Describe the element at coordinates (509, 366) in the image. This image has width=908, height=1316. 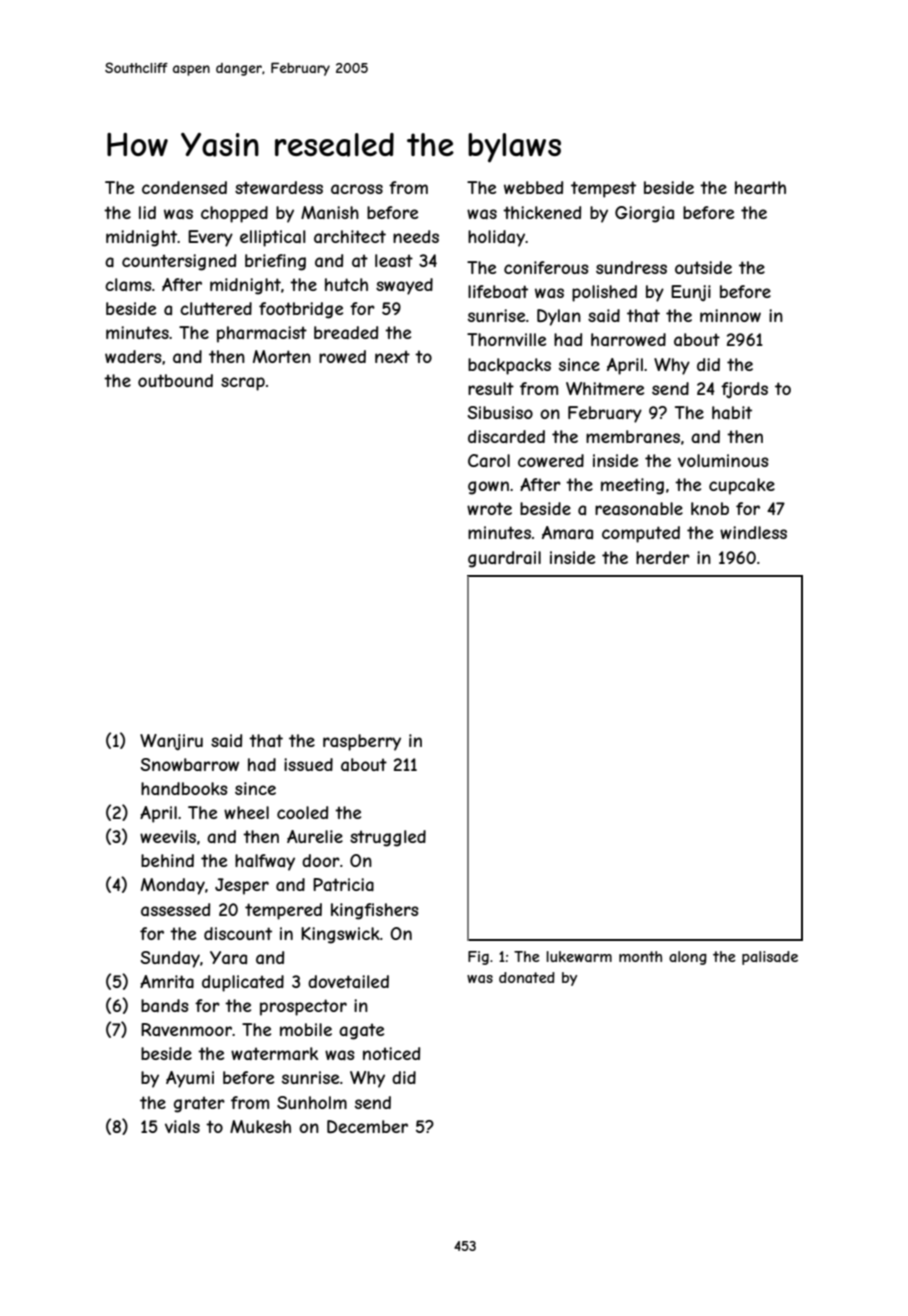
I see `backpacks` at that location.
